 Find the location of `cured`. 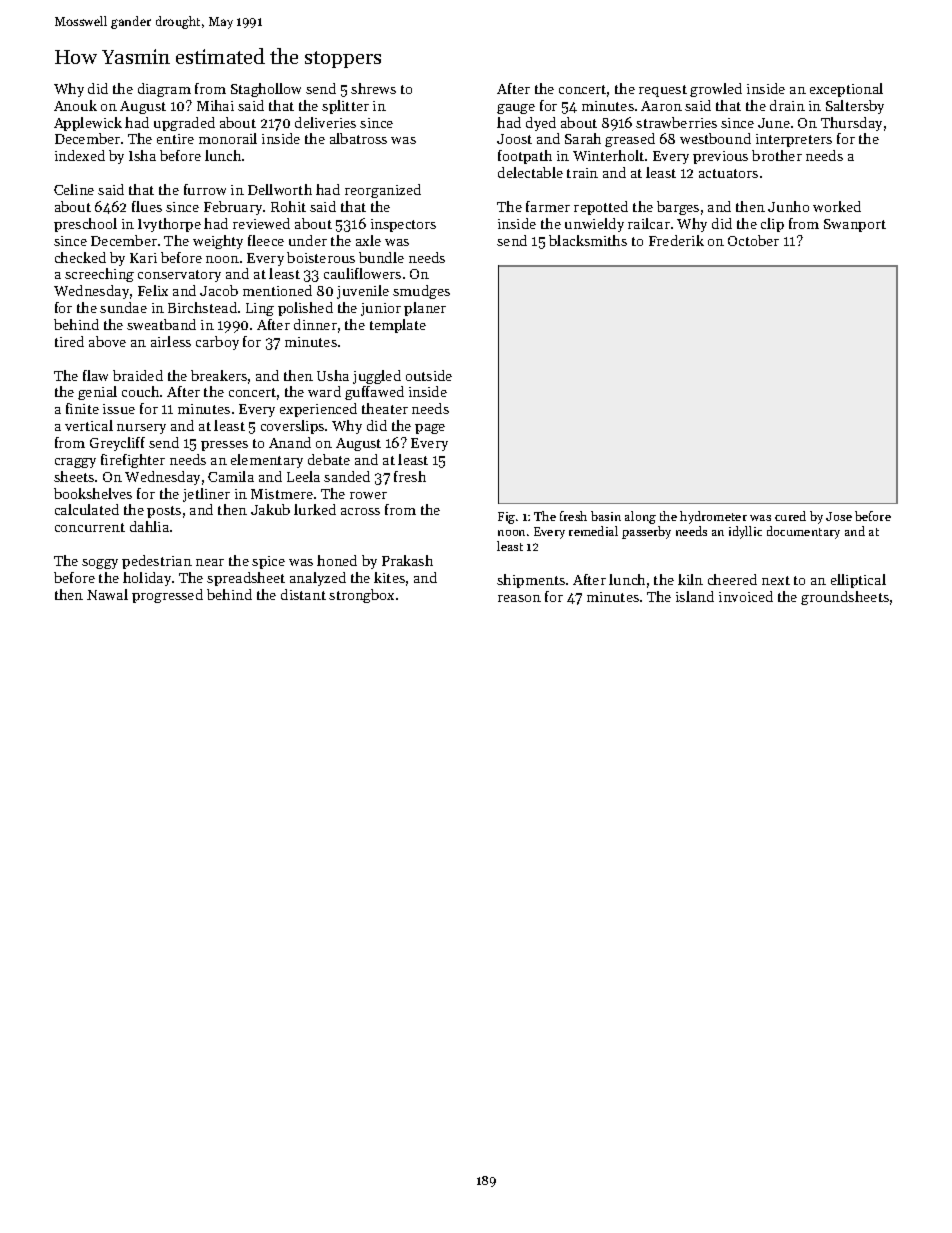

cured is located at coordinates (790, 516).
